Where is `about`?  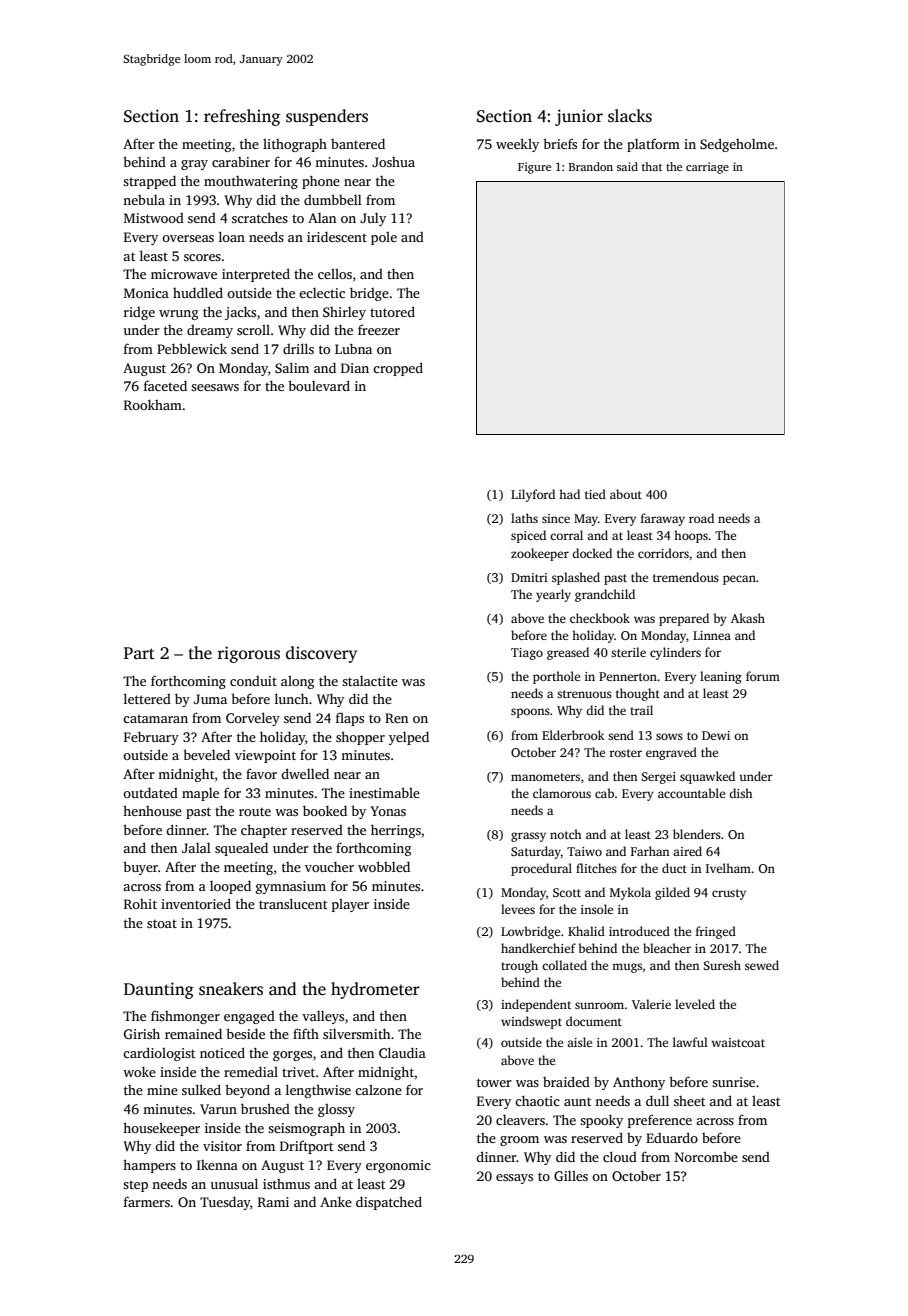
about is located at coordinates (626, 494).
